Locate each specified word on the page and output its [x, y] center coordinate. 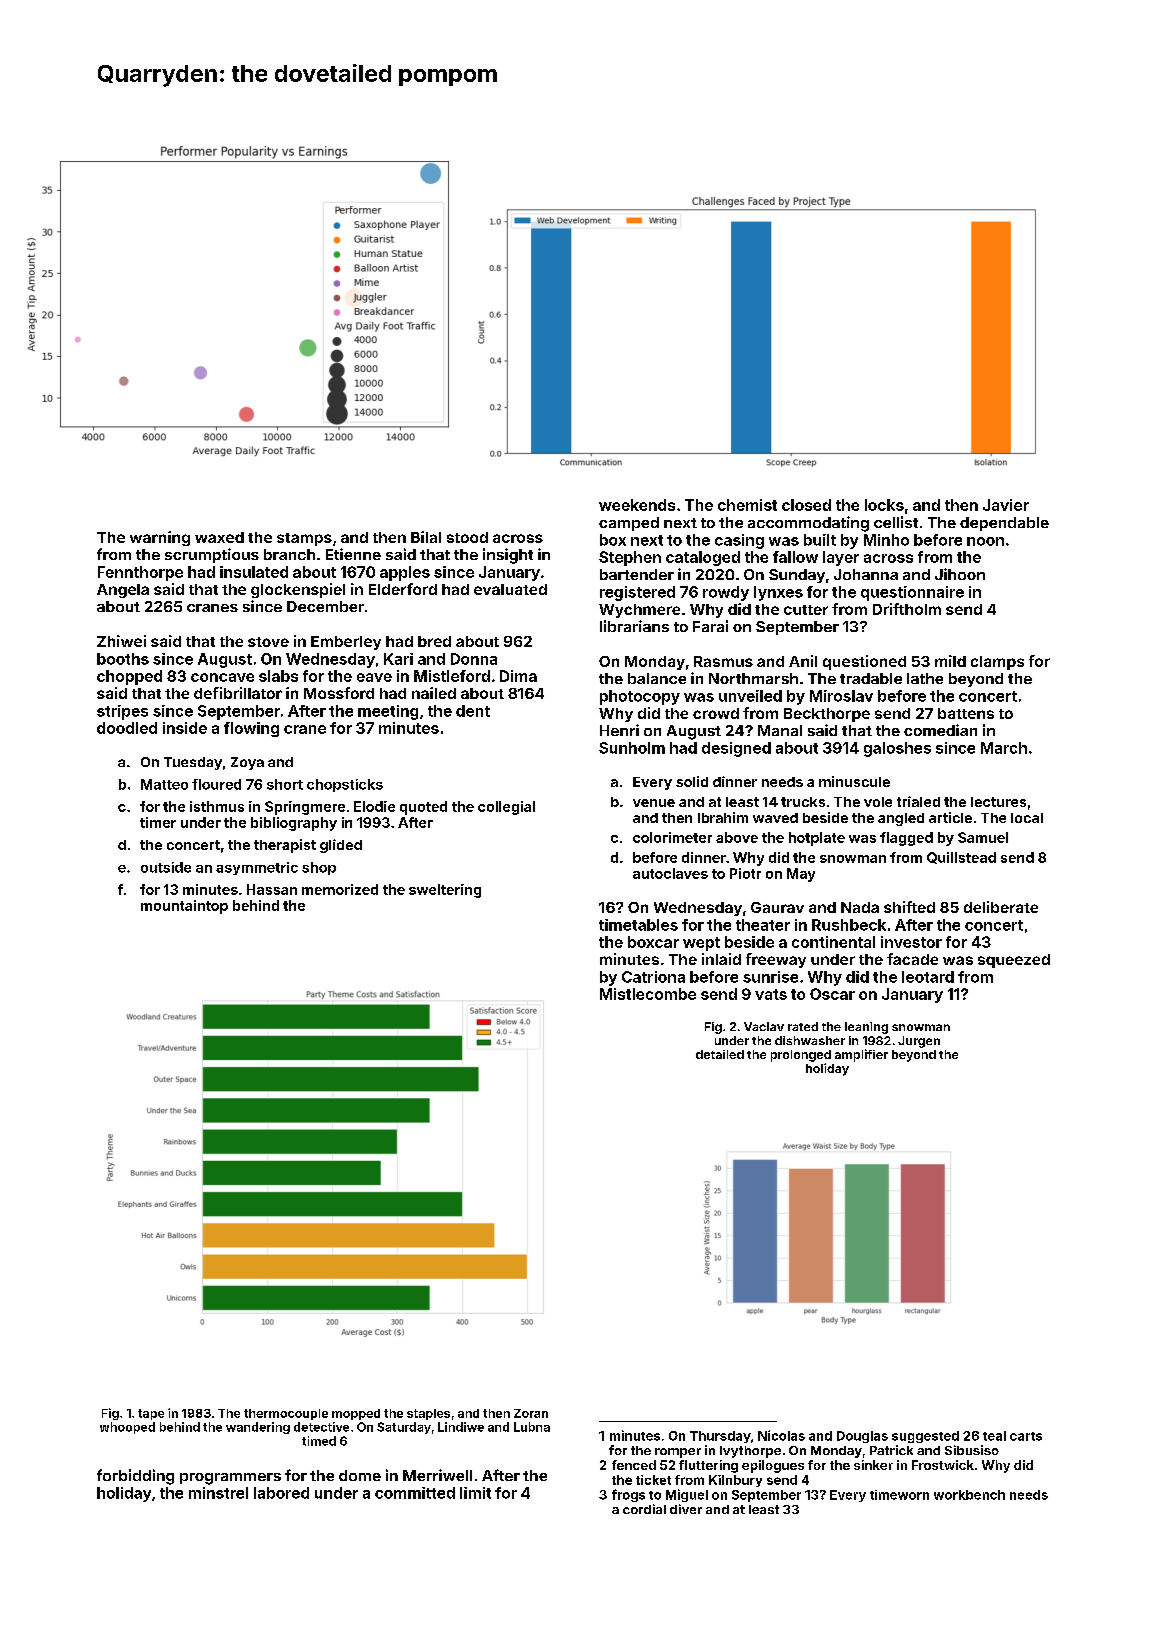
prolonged [801, 1056]
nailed [434, 693]
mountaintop [184, 907]
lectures [998, 802]
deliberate [1001, 907]
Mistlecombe [648, 994]
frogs [628, 1495]
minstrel [218, 1493]
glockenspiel [298, 590]
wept [701, 944]
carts [1026, 1436]
